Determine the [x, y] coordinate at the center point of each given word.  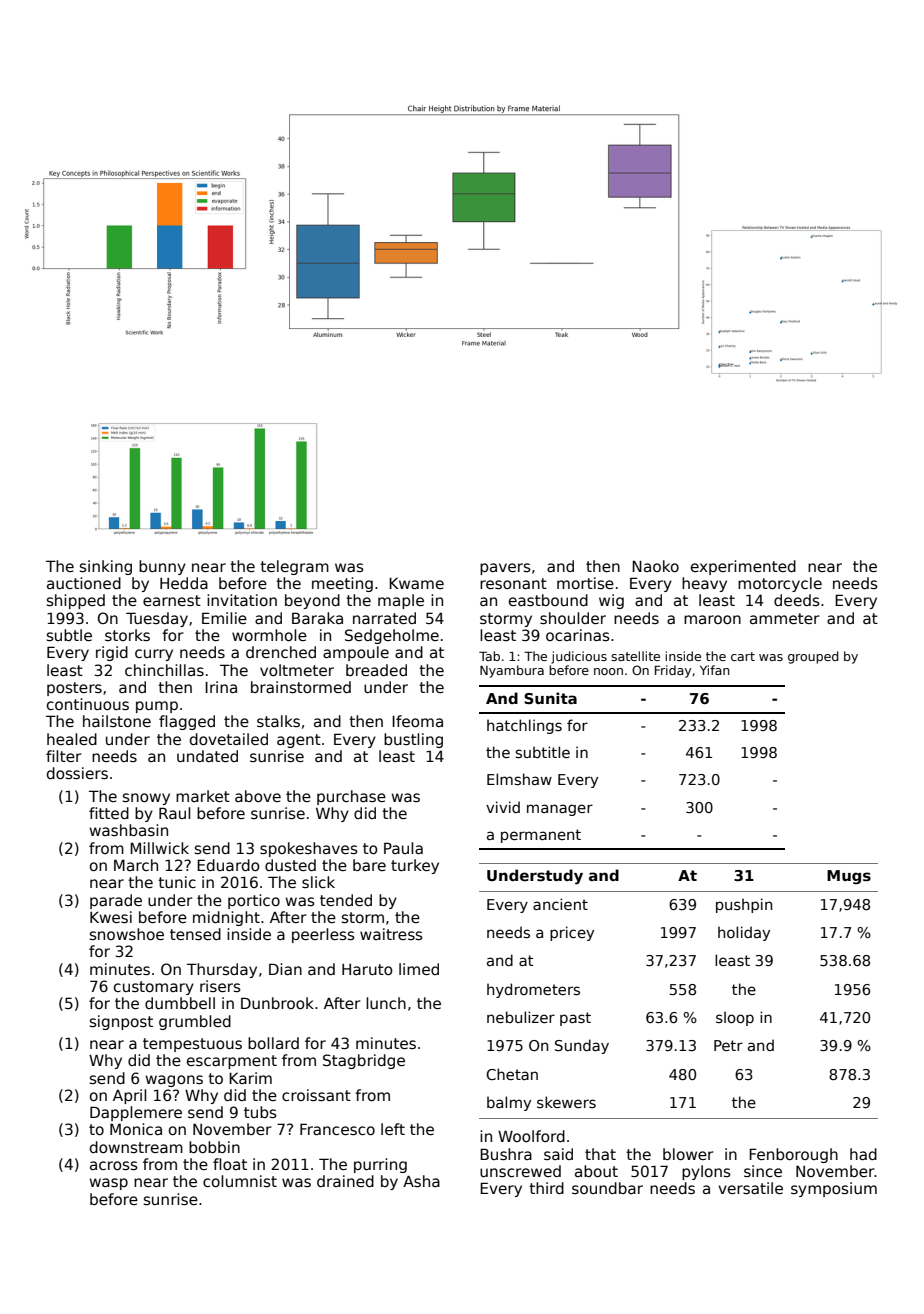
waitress [391, 934]
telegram [294, 567]
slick [318, 882]
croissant [316, 1095]
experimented [743, 567]
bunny [162, 567]
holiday [744, 933]
